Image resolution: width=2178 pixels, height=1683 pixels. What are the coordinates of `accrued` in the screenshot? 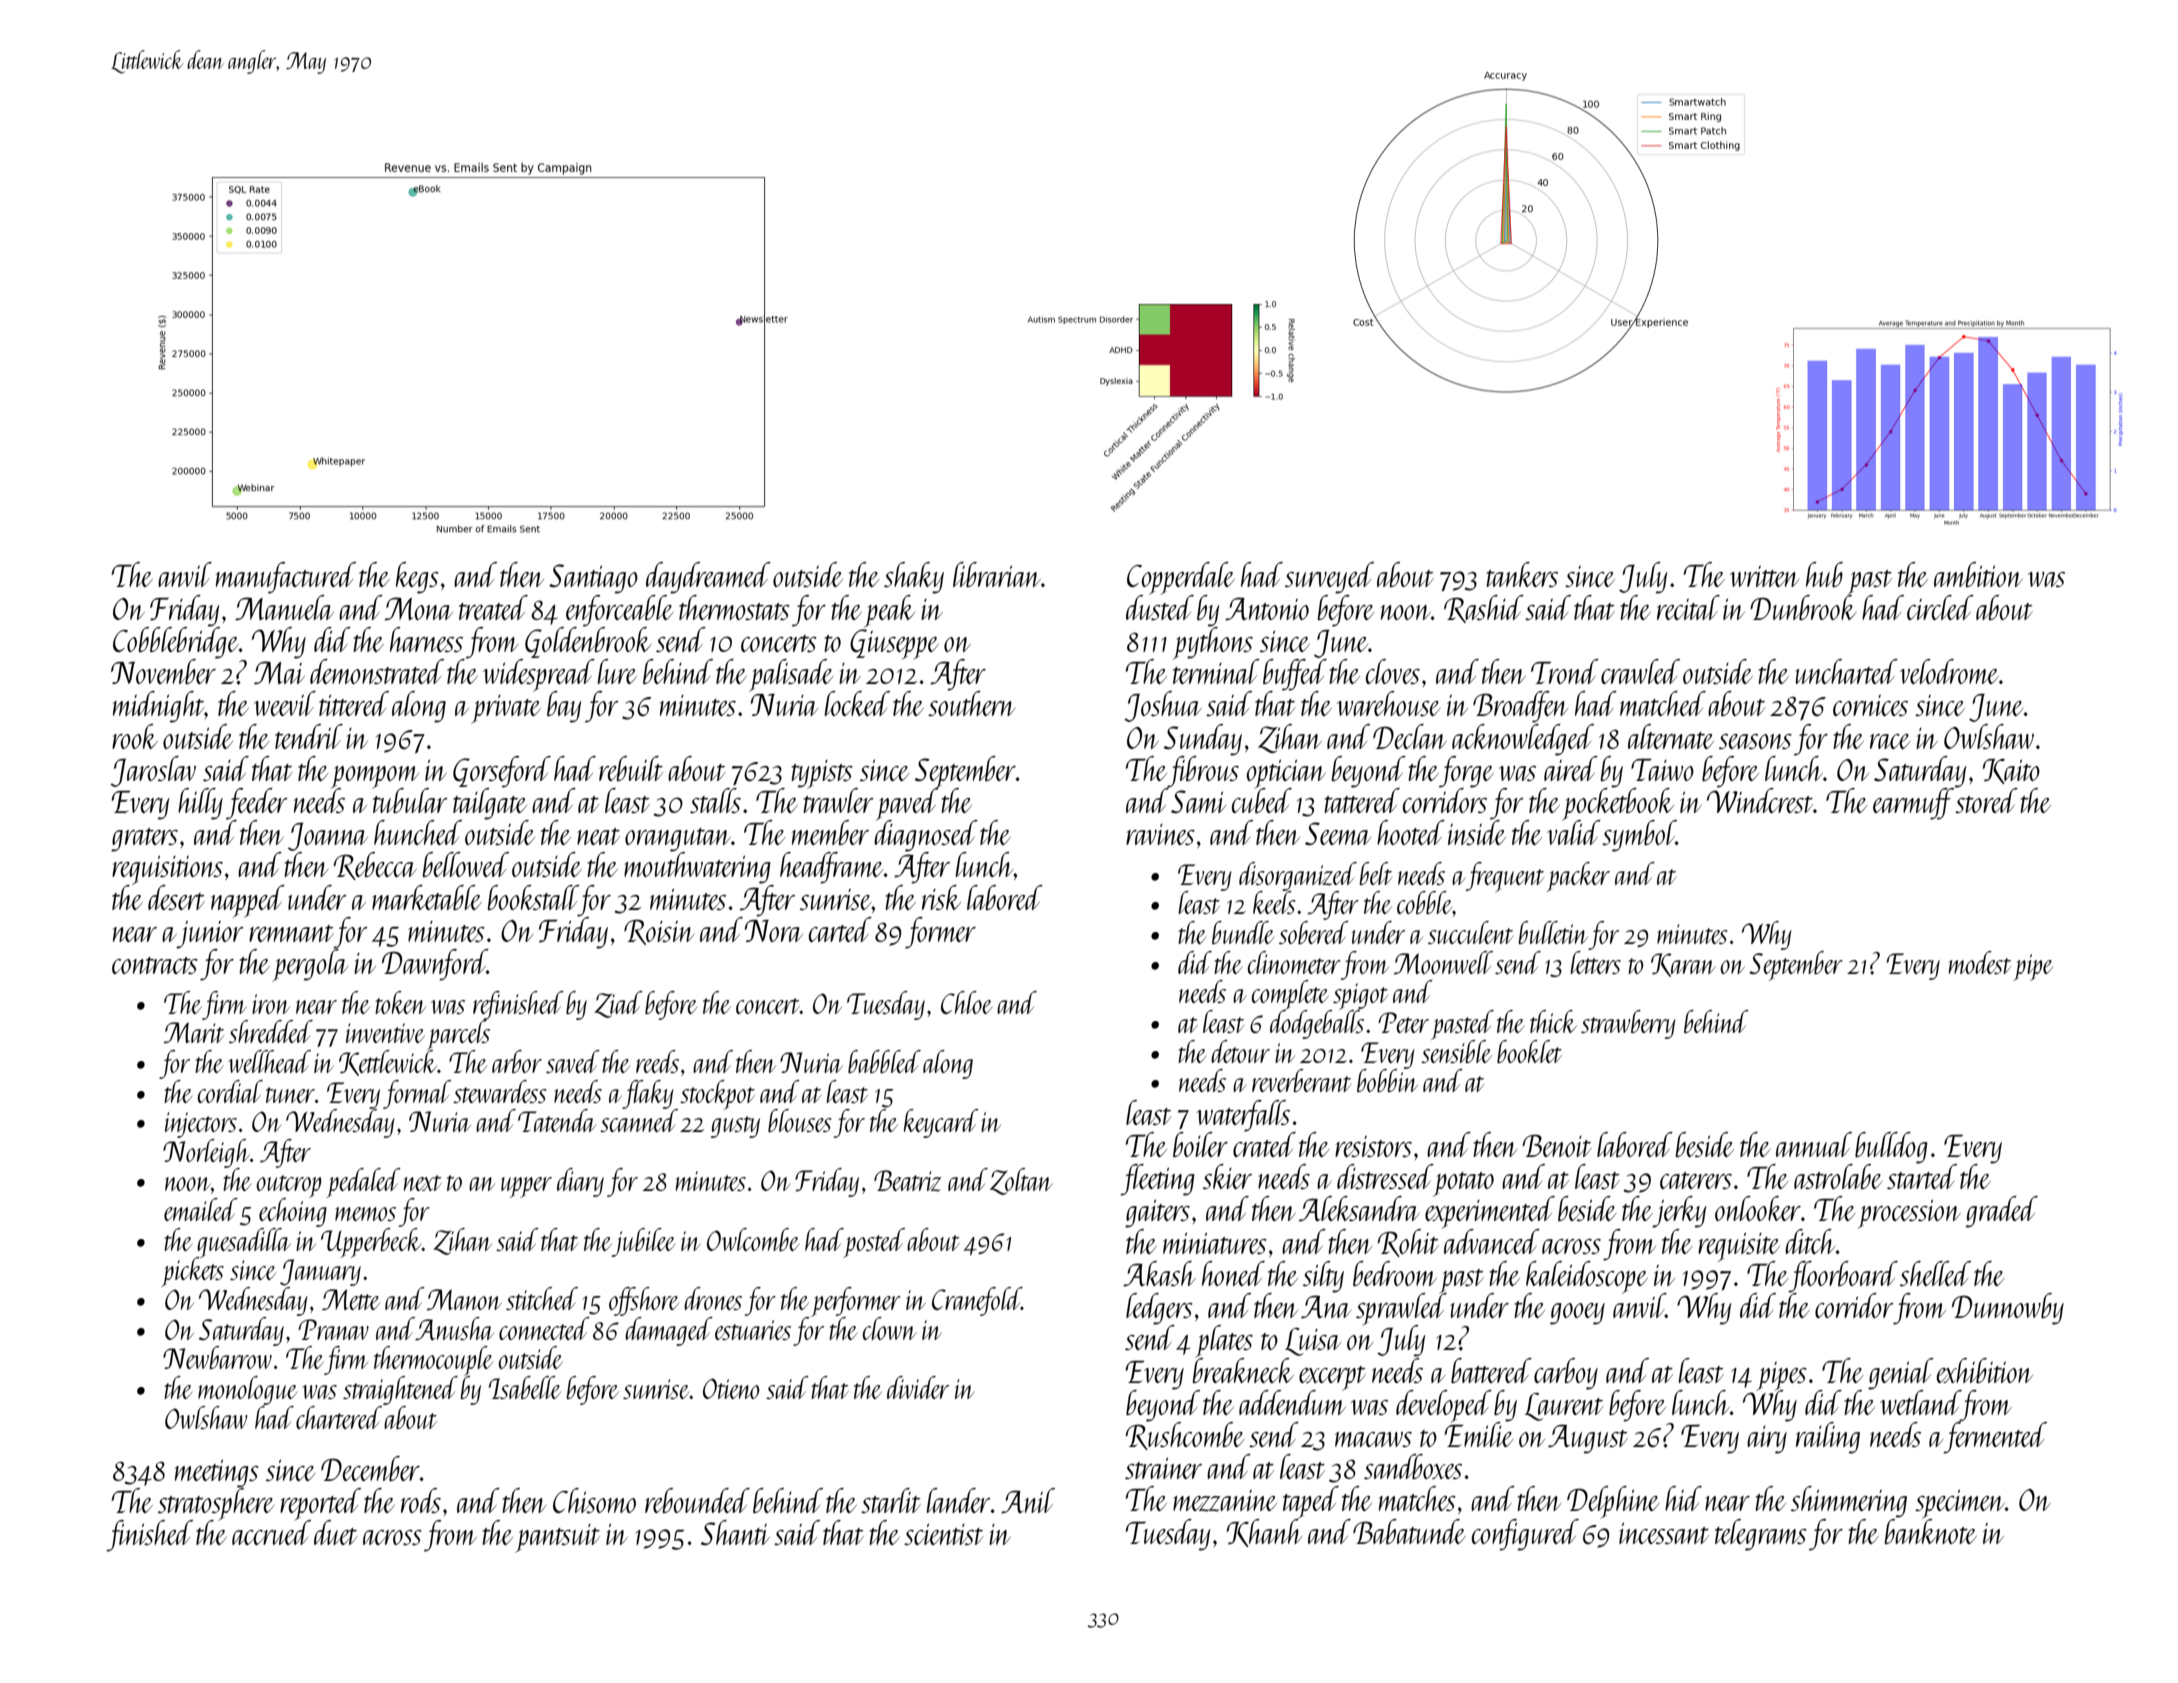 It's located at (271, 1532).
